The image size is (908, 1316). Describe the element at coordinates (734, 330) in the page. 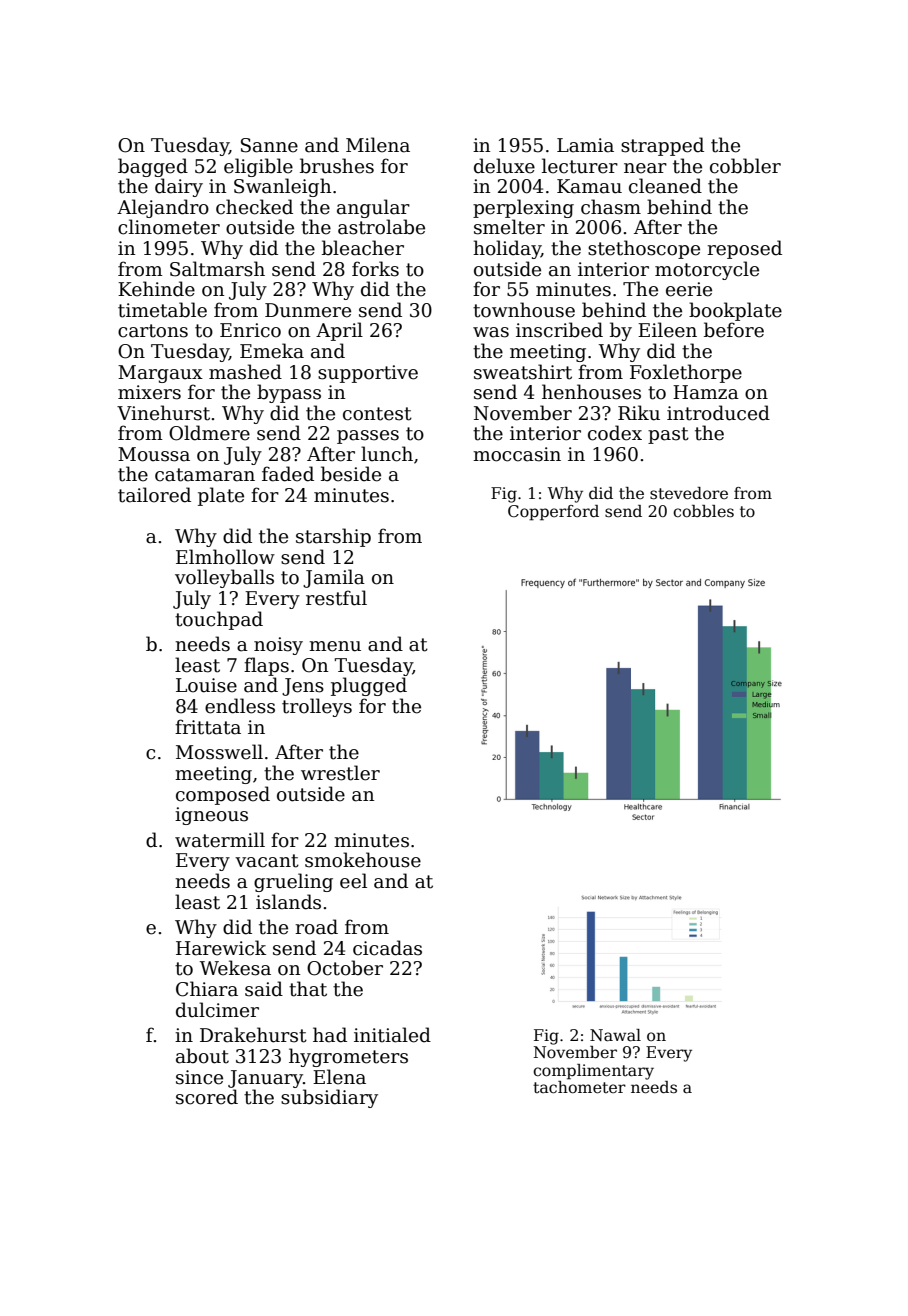

I see `before` at that location.
